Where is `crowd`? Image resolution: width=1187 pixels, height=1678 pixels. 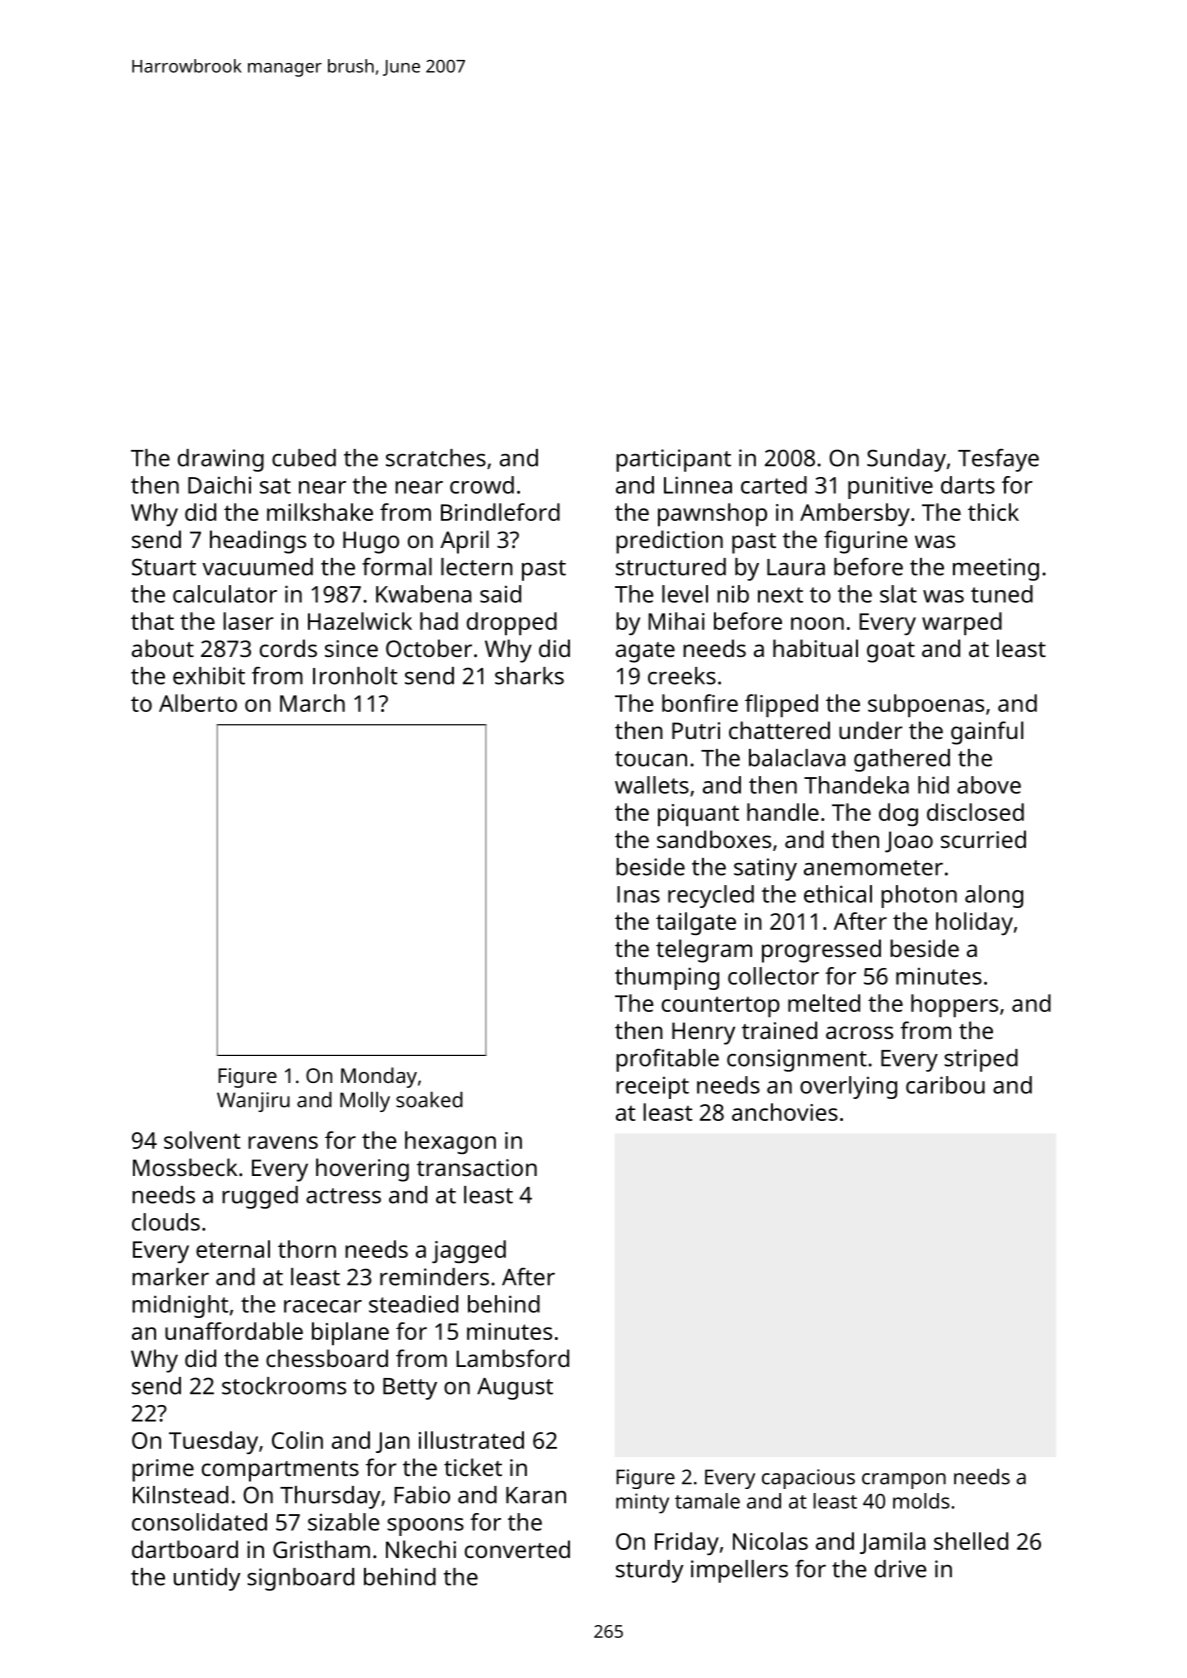
crowd is located at coordinates (482, 485).
